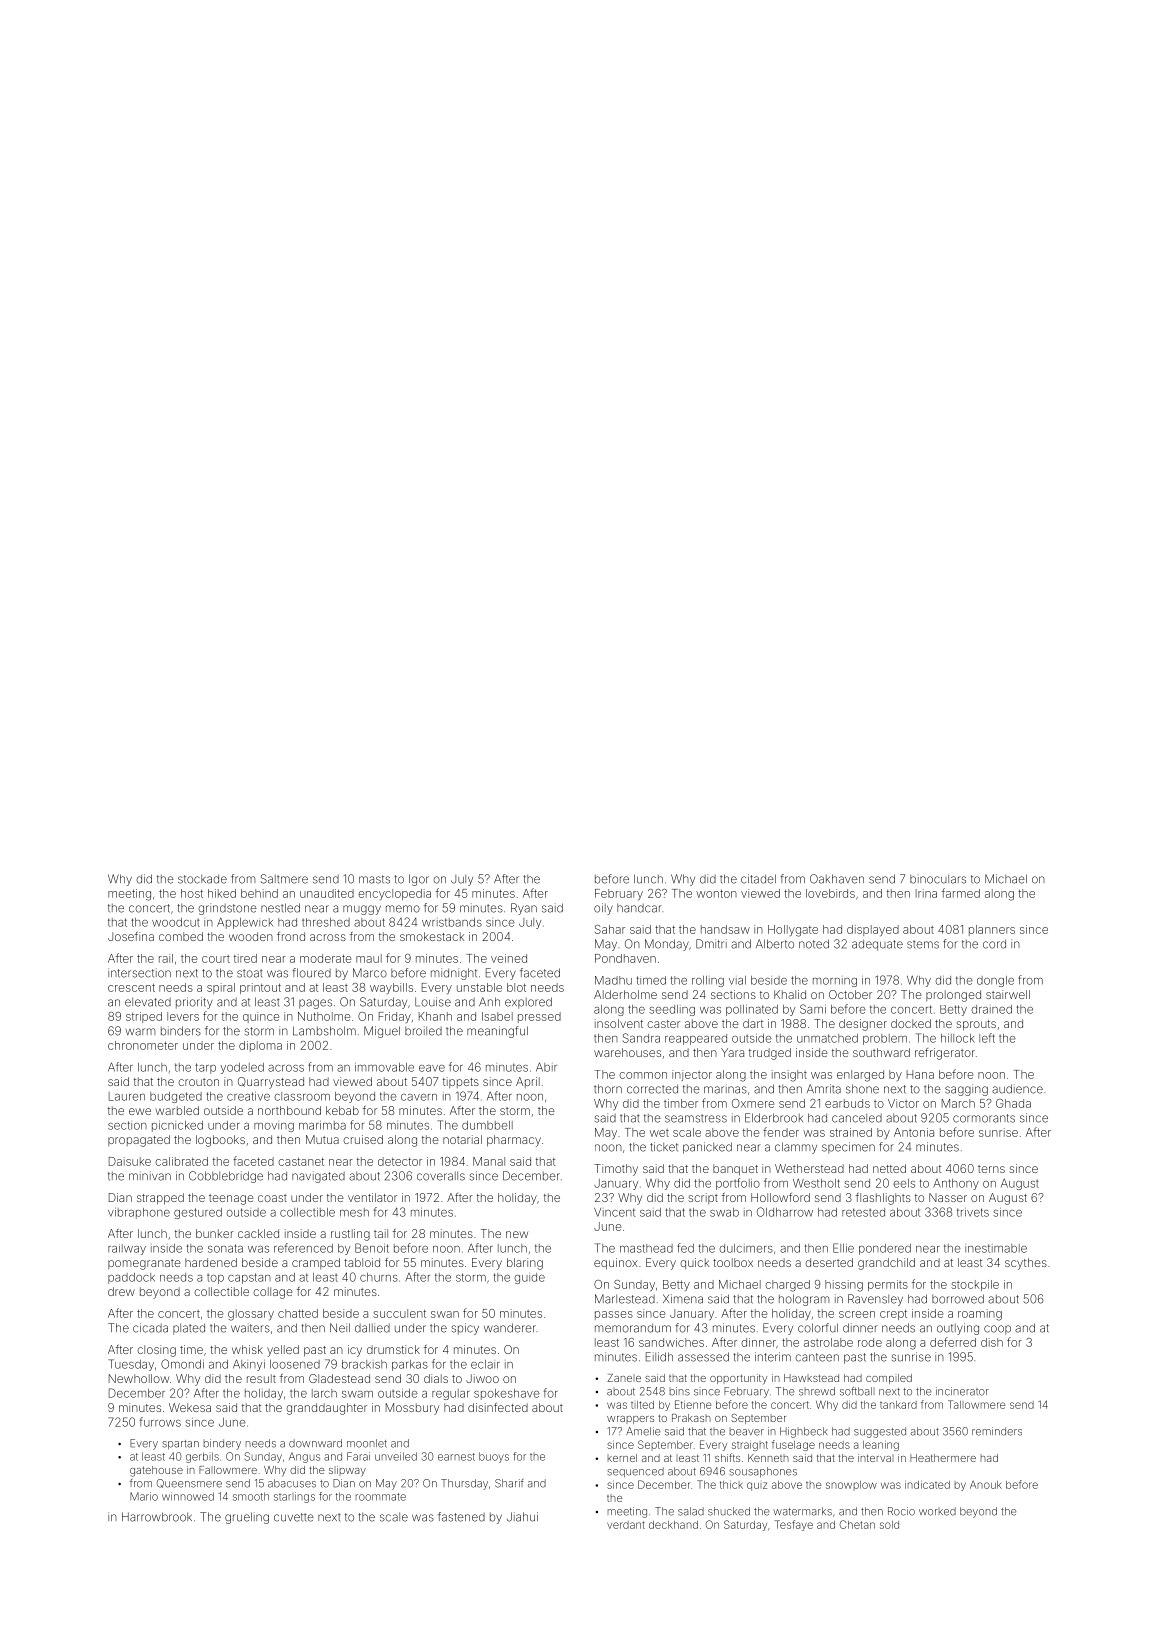 The width and height of the document is (1159, 1640). What do you see at coordinates (464, 1484) in the document?
I see `Thursday` at bounding box center [464, 1484].
